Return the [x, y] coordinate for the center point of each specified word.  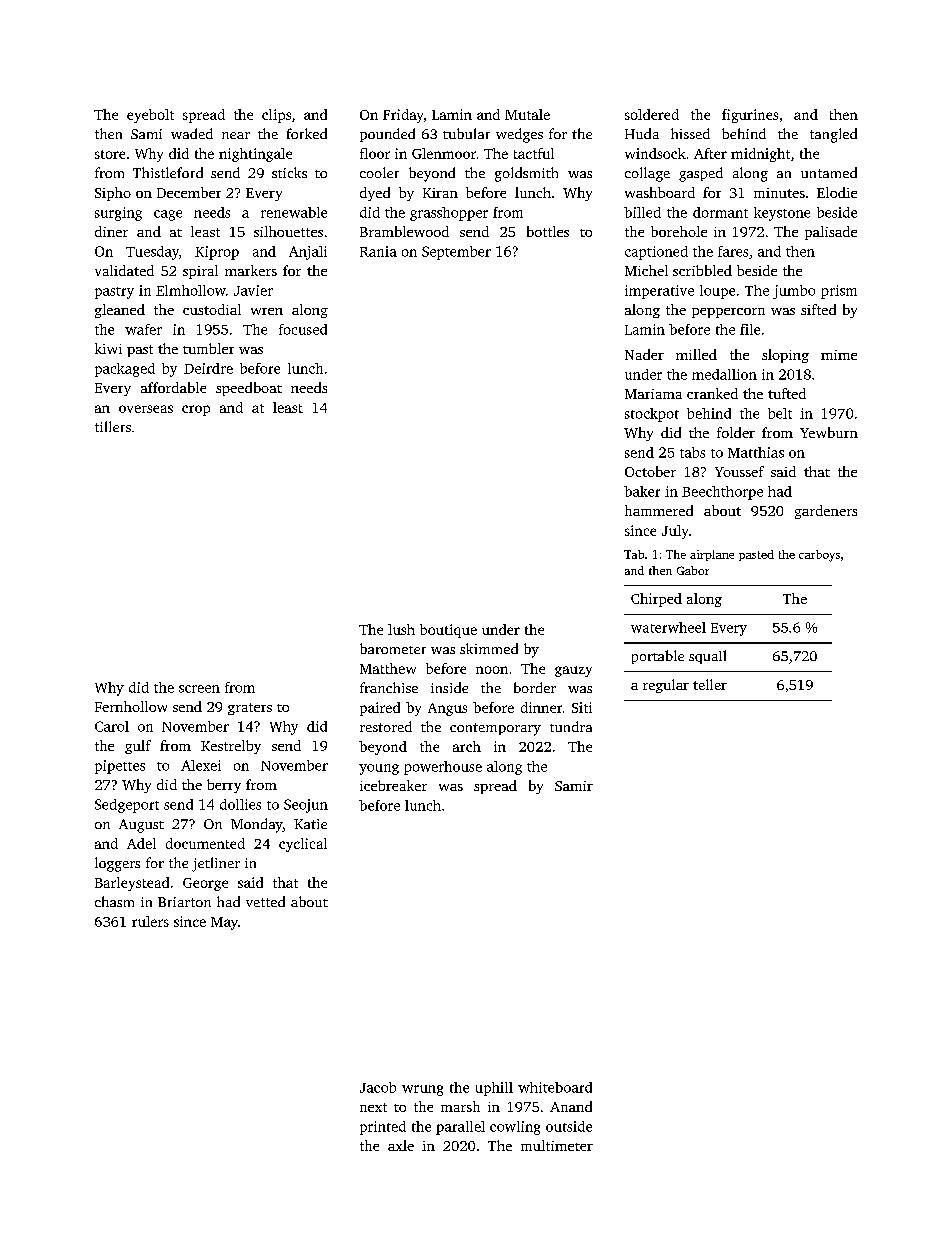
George [205, 884]
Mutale [527, 114]
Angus [447, 709]
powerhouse [443, 768]
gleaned [120, 311]
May [224, 923]
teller [710, 684]
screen [199, 689]
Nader [644, 354]
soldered [652, 114]
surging [118, 214]
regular [666, 686]
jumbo [794, 292]
